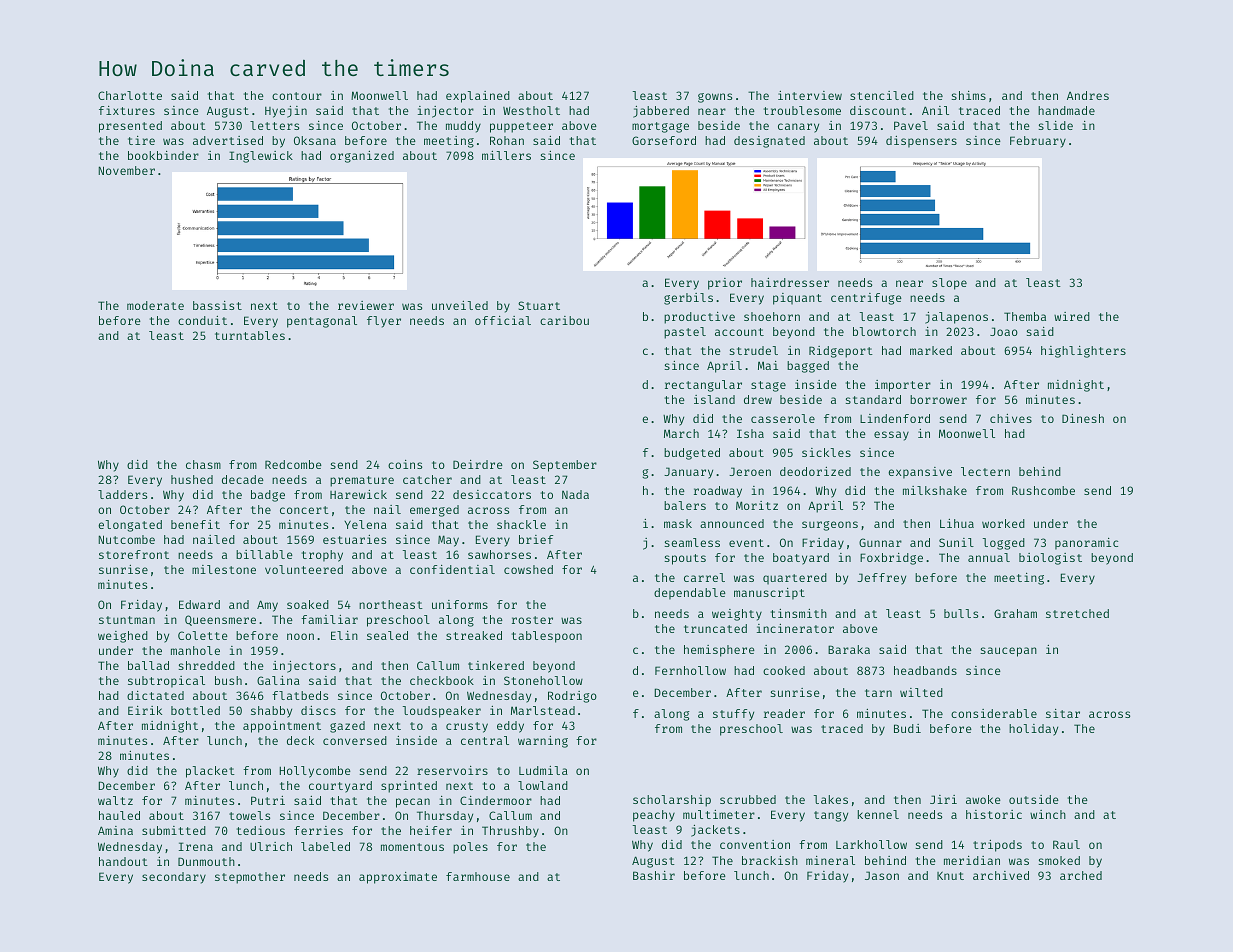 Image resolution: width=1233 pixels, height=952 pixels. Describe the element at coordinates (575, 494) in the image. I see `Nada` at that location.
